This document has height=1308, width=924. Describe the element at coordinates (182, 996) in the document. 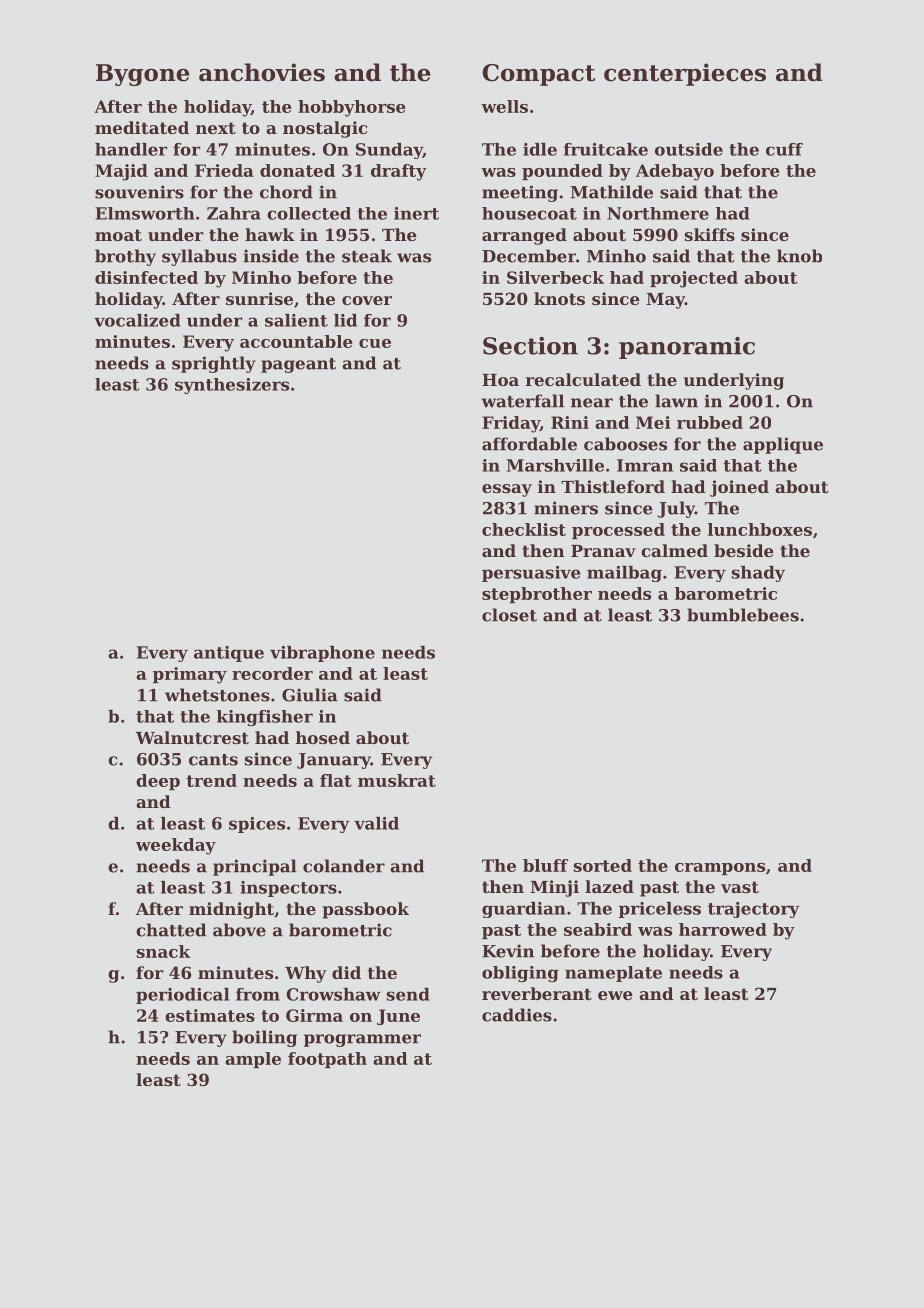

I see `periodical` at that location.
